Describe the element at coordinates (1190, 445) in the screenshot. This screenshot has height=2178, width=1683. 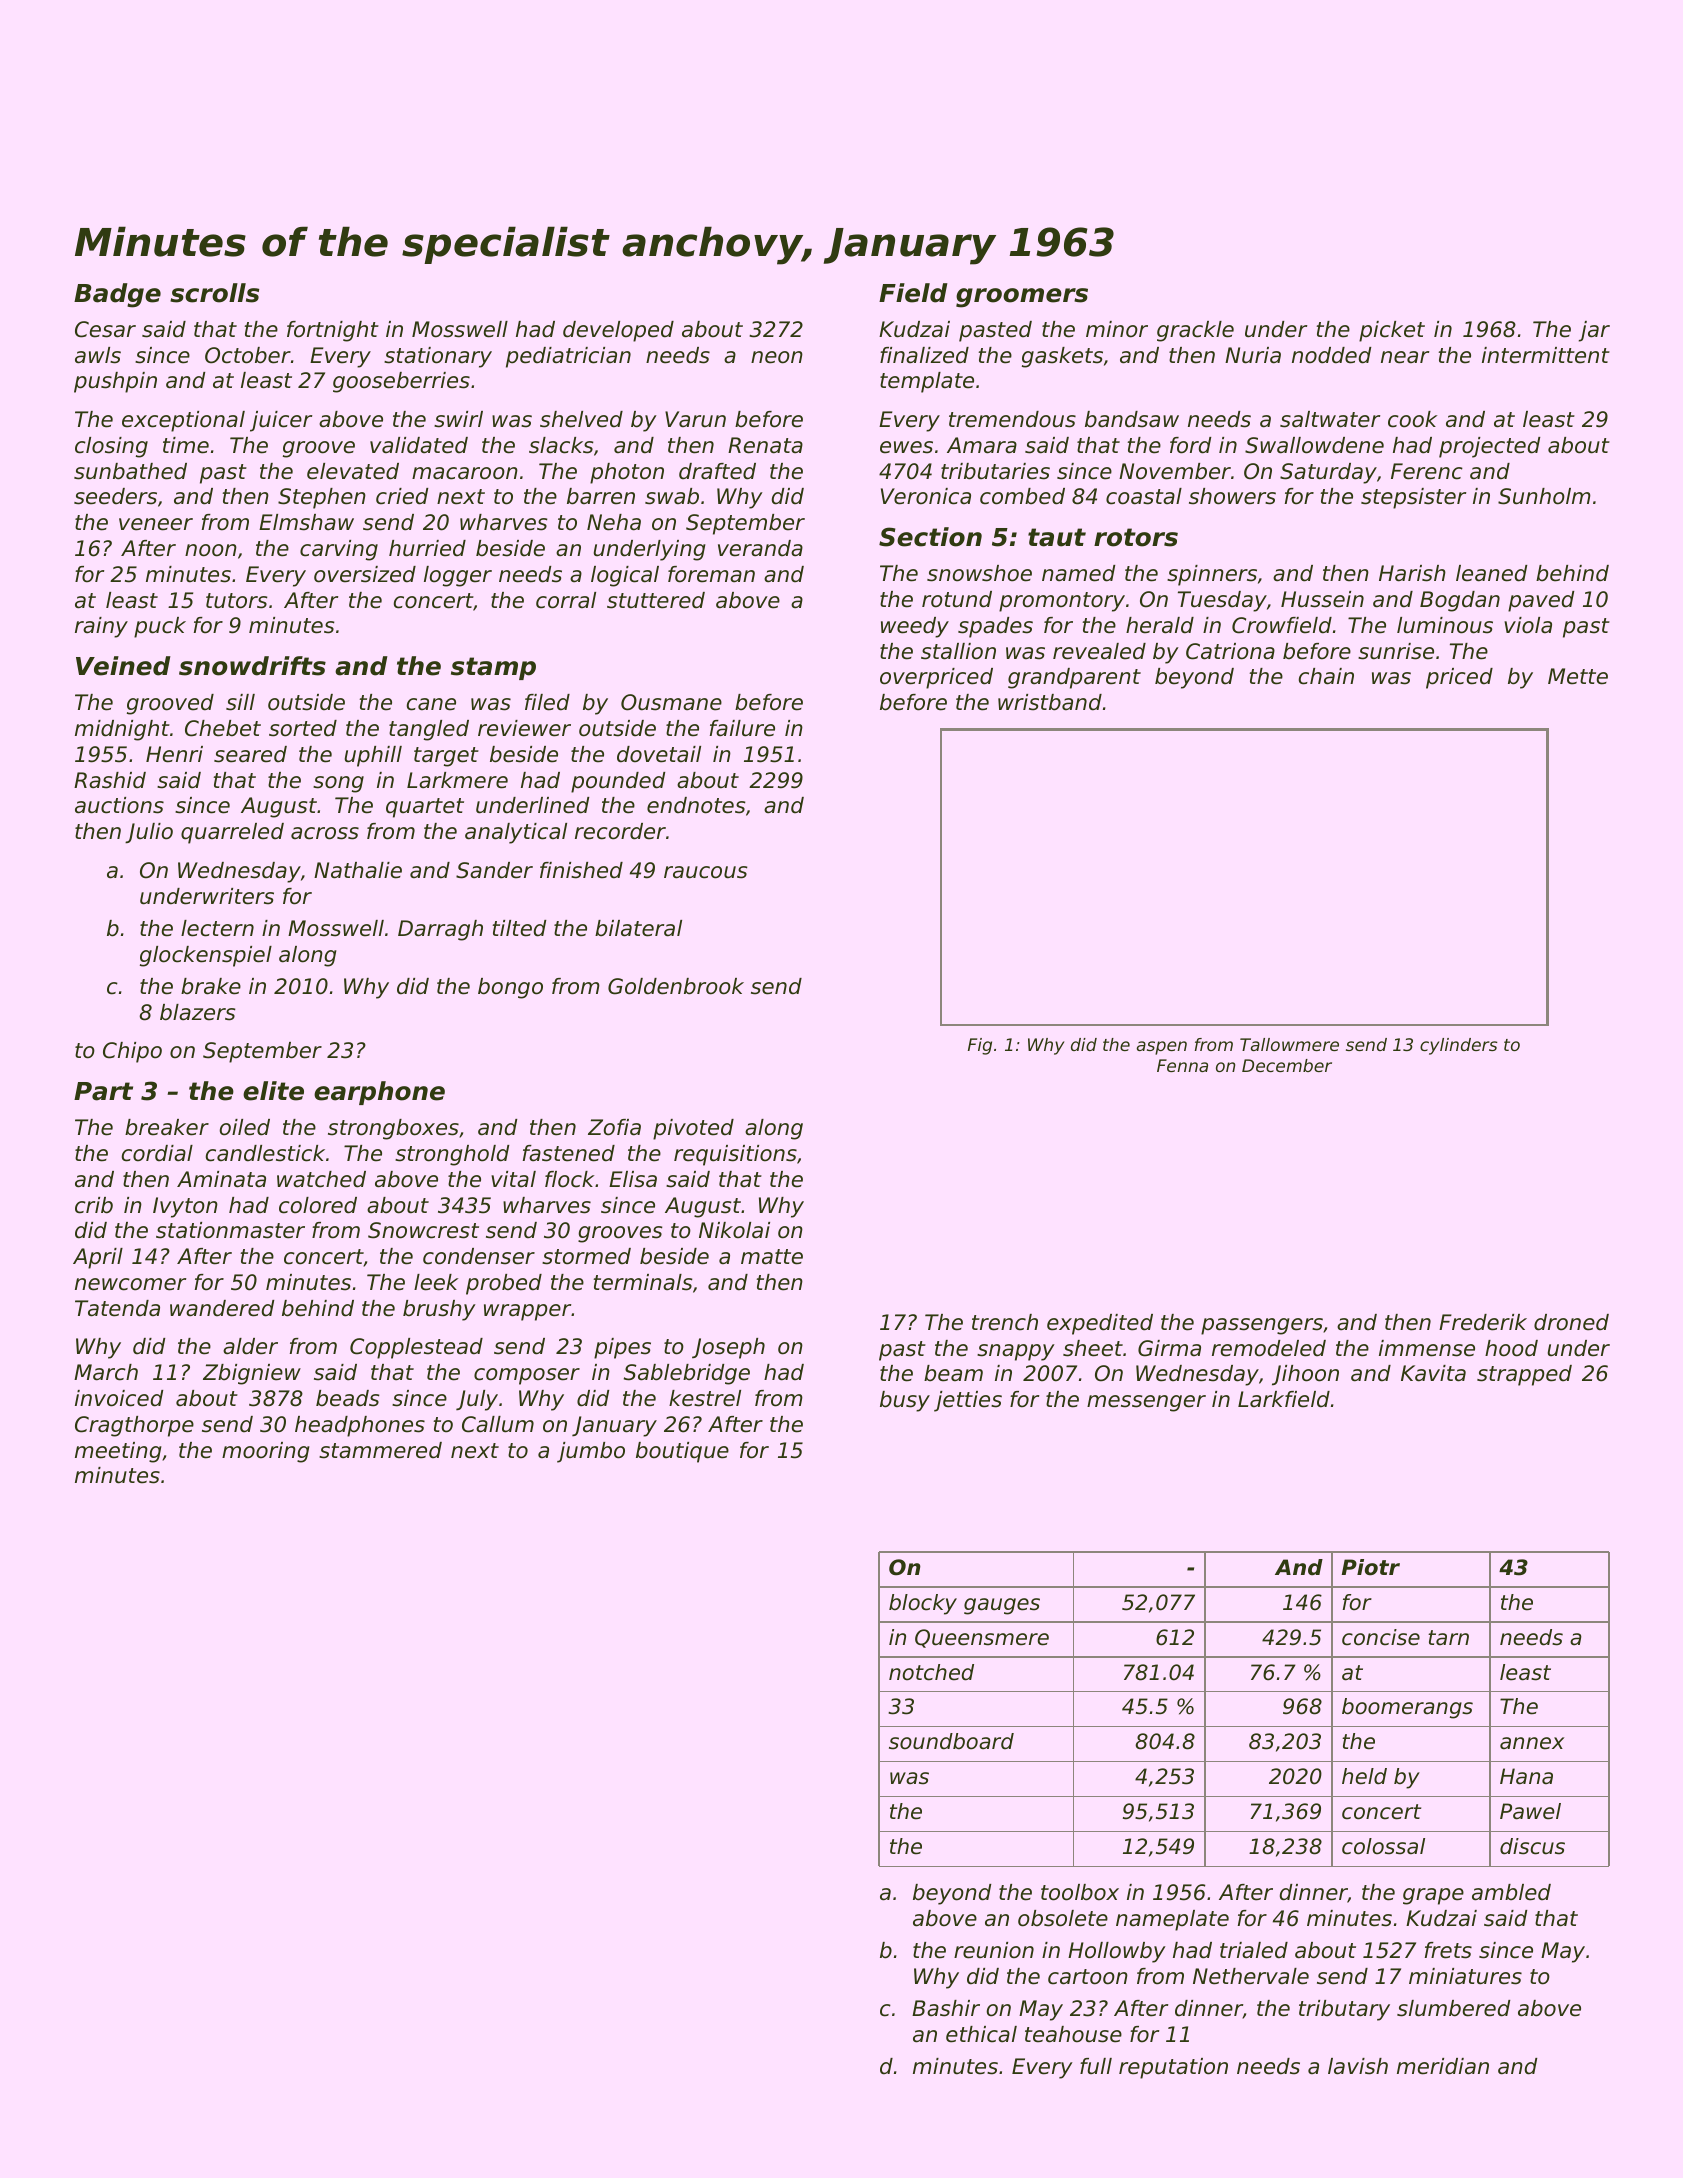
I see `ford` at that location.
